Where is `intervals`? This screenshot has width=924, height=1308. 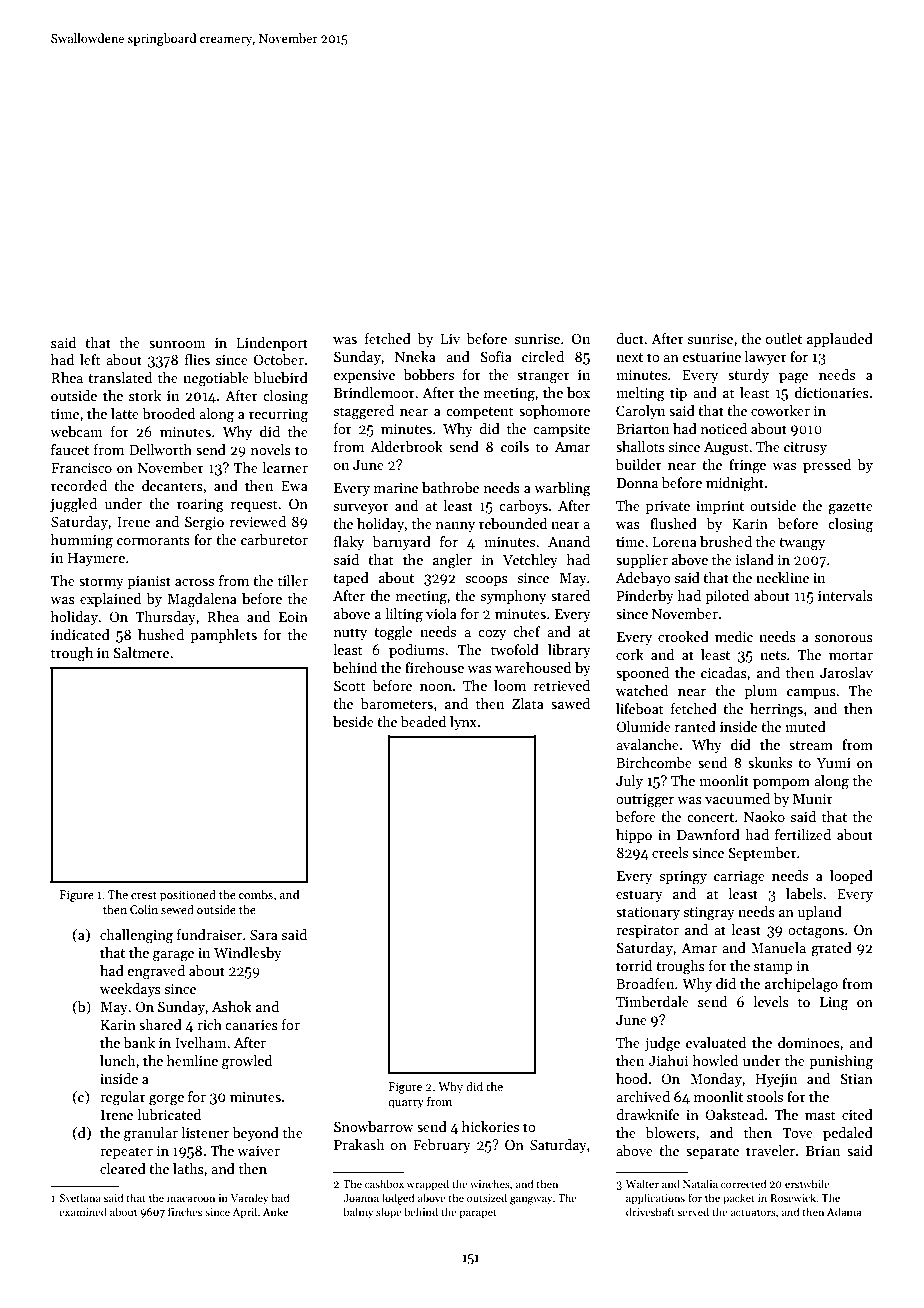
intervals is located at coordinates (845, 595).
